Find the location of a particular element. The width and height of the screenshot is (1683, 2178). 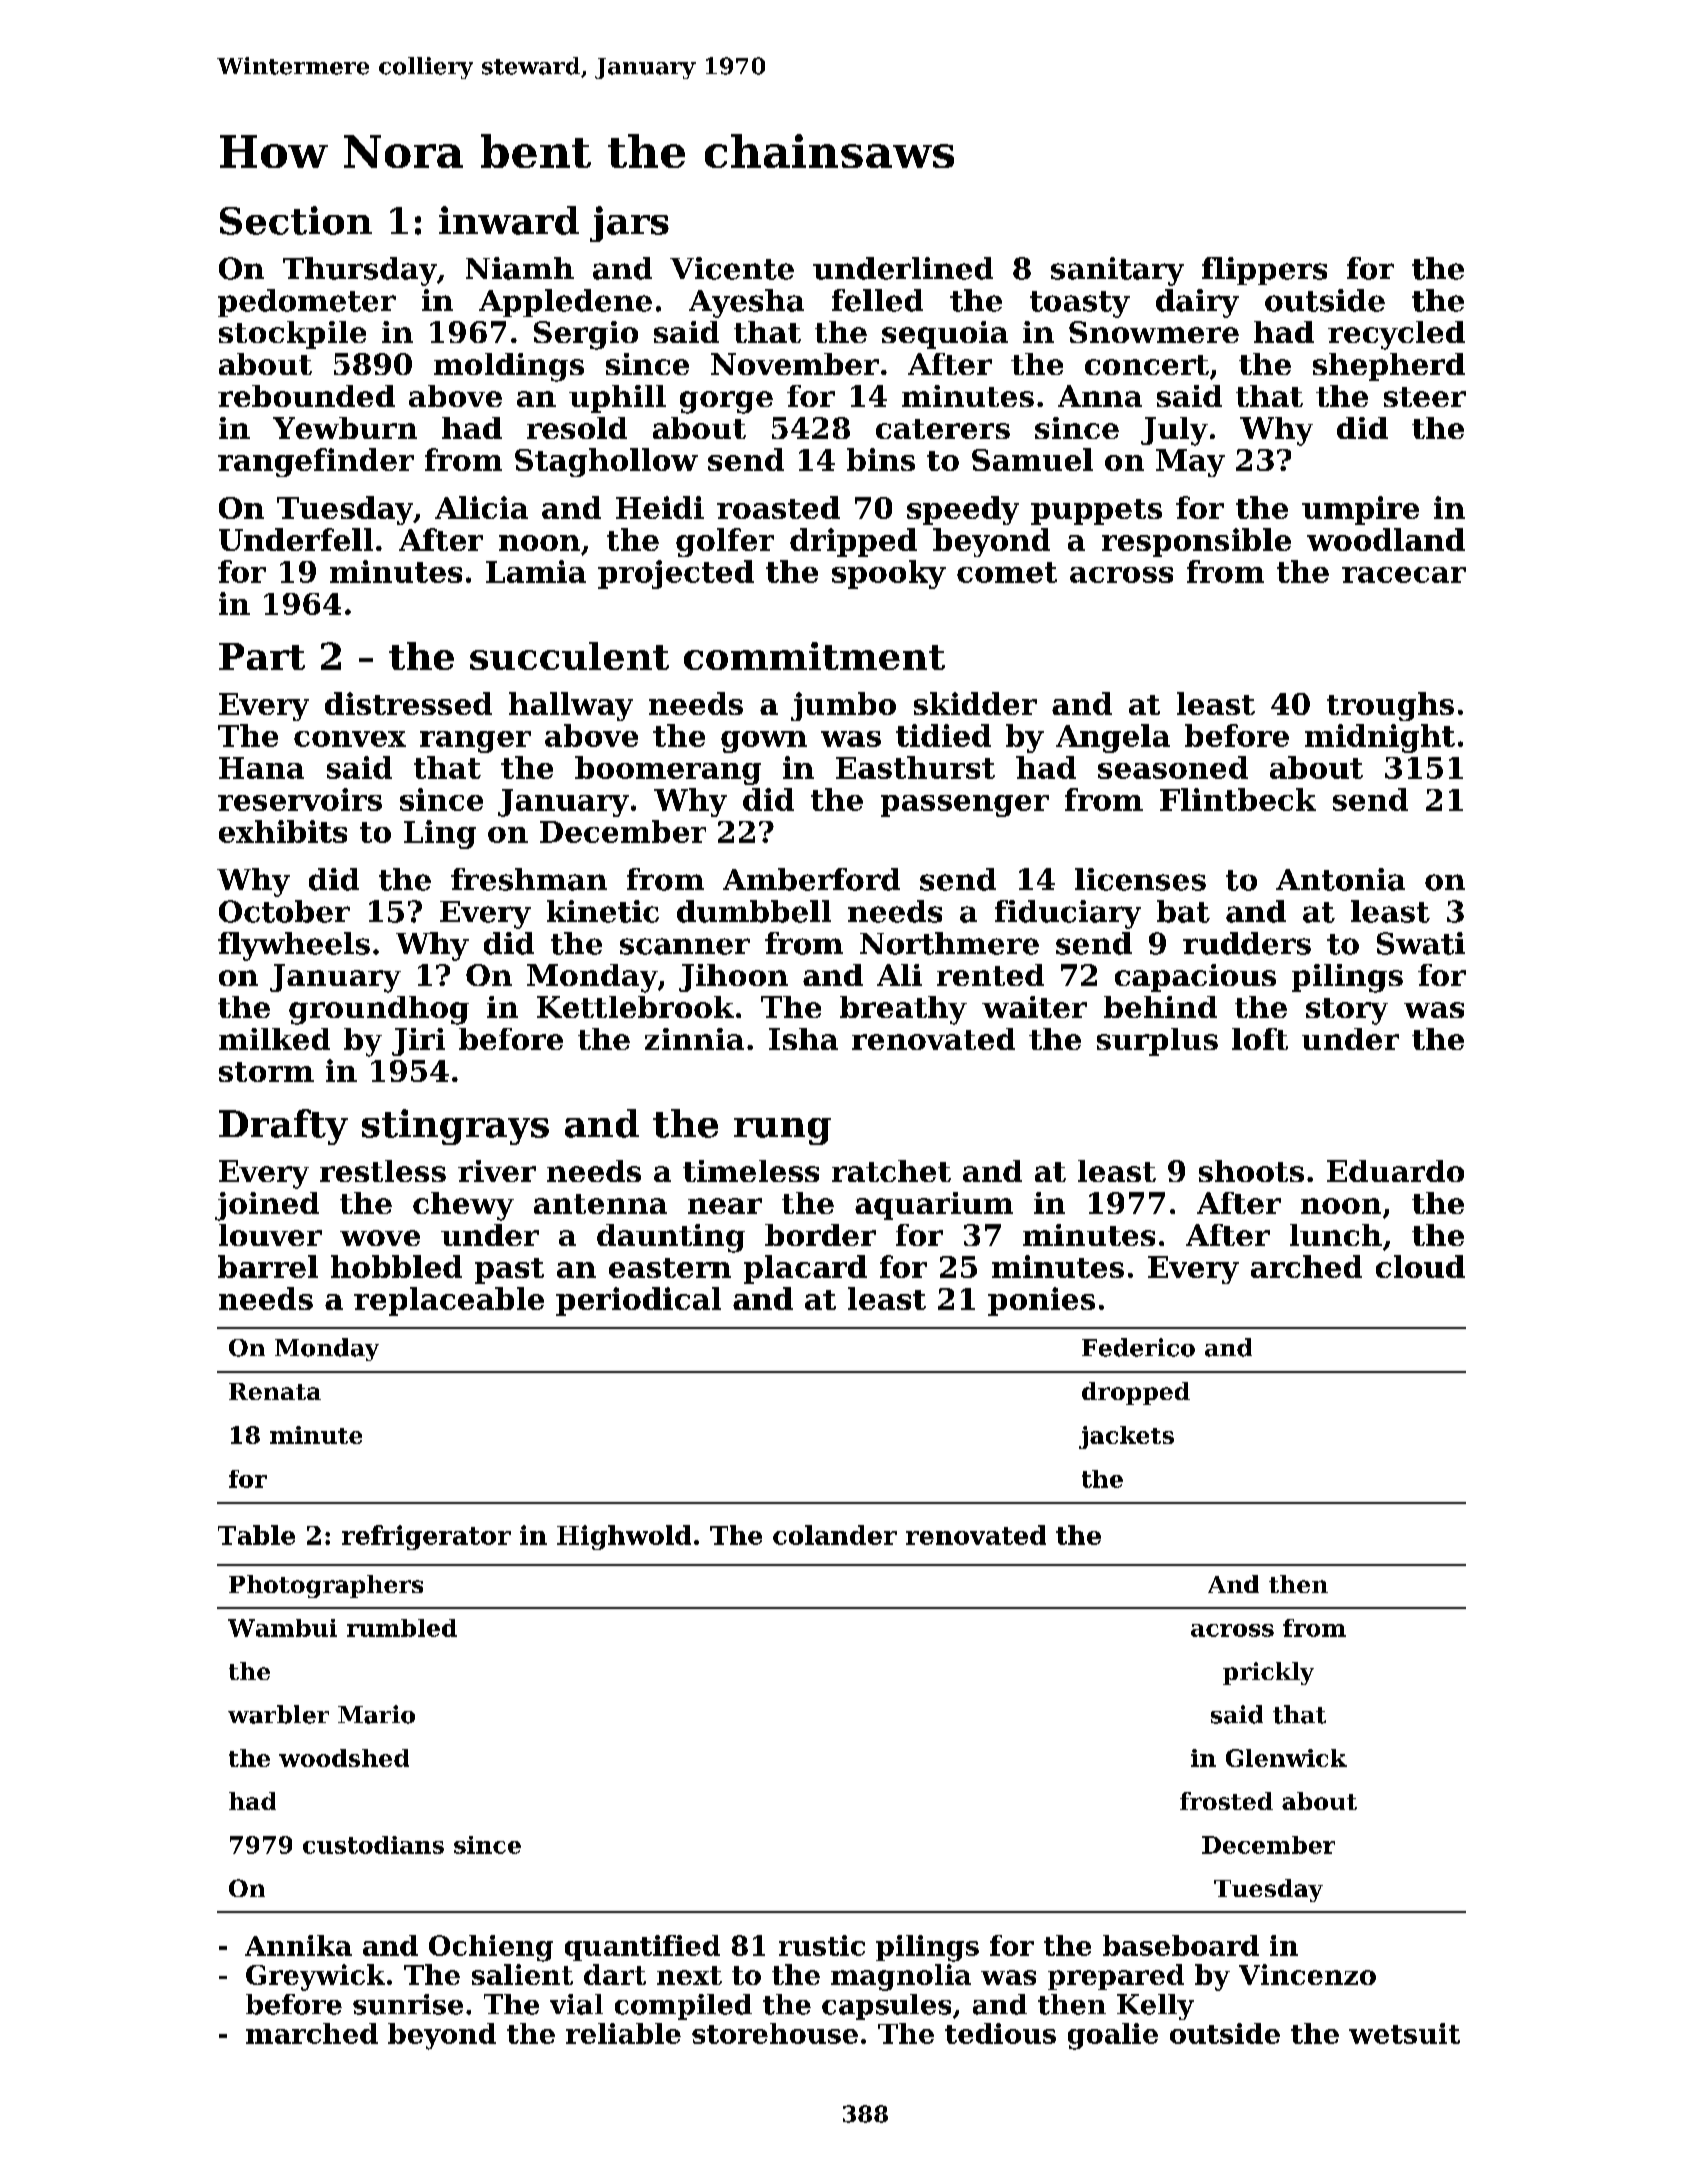

cloud is located at coordinates (1420, 1266).
